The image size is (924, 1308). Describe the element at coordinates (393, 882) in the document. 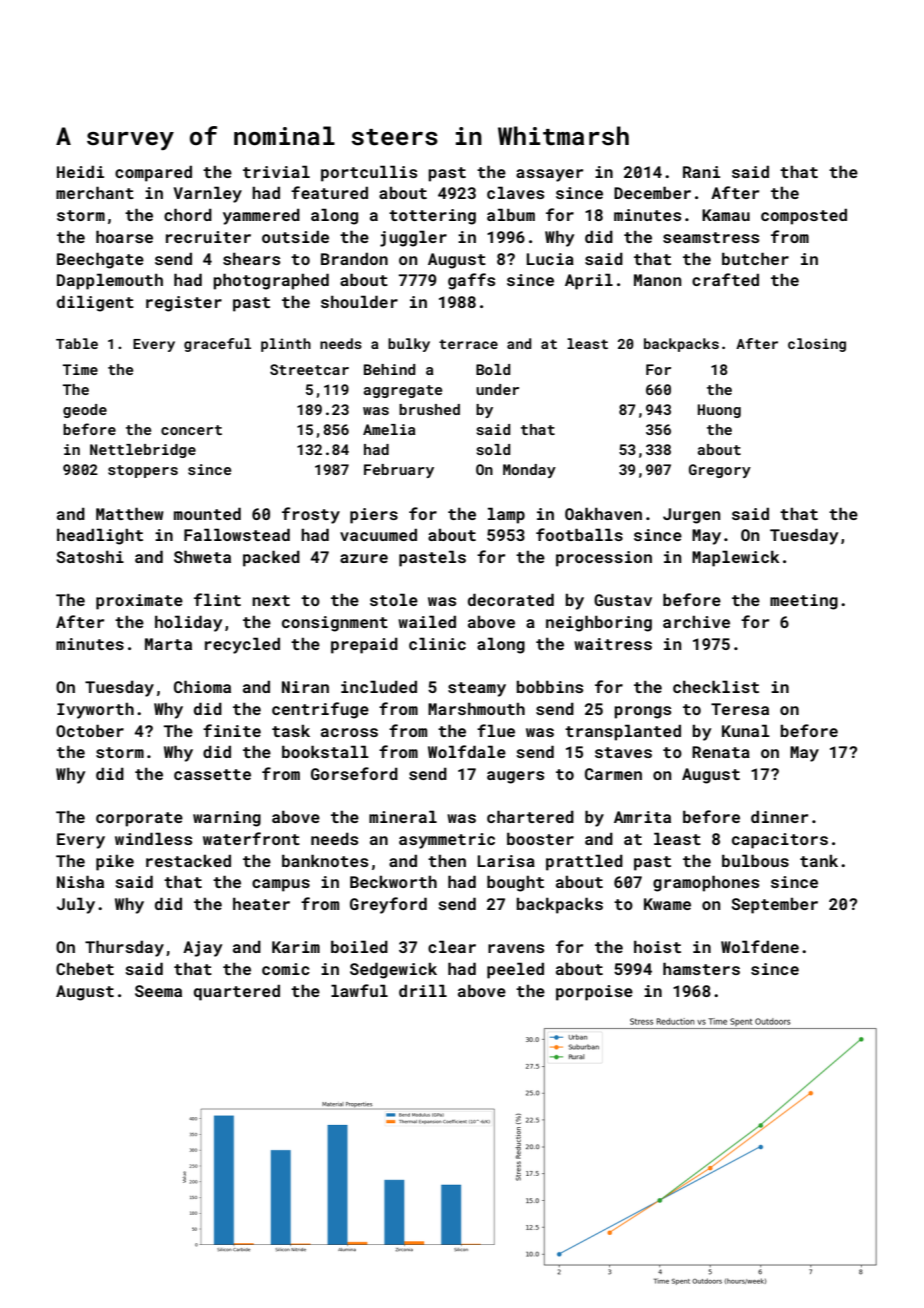

I see `Beckworth` at that location.
